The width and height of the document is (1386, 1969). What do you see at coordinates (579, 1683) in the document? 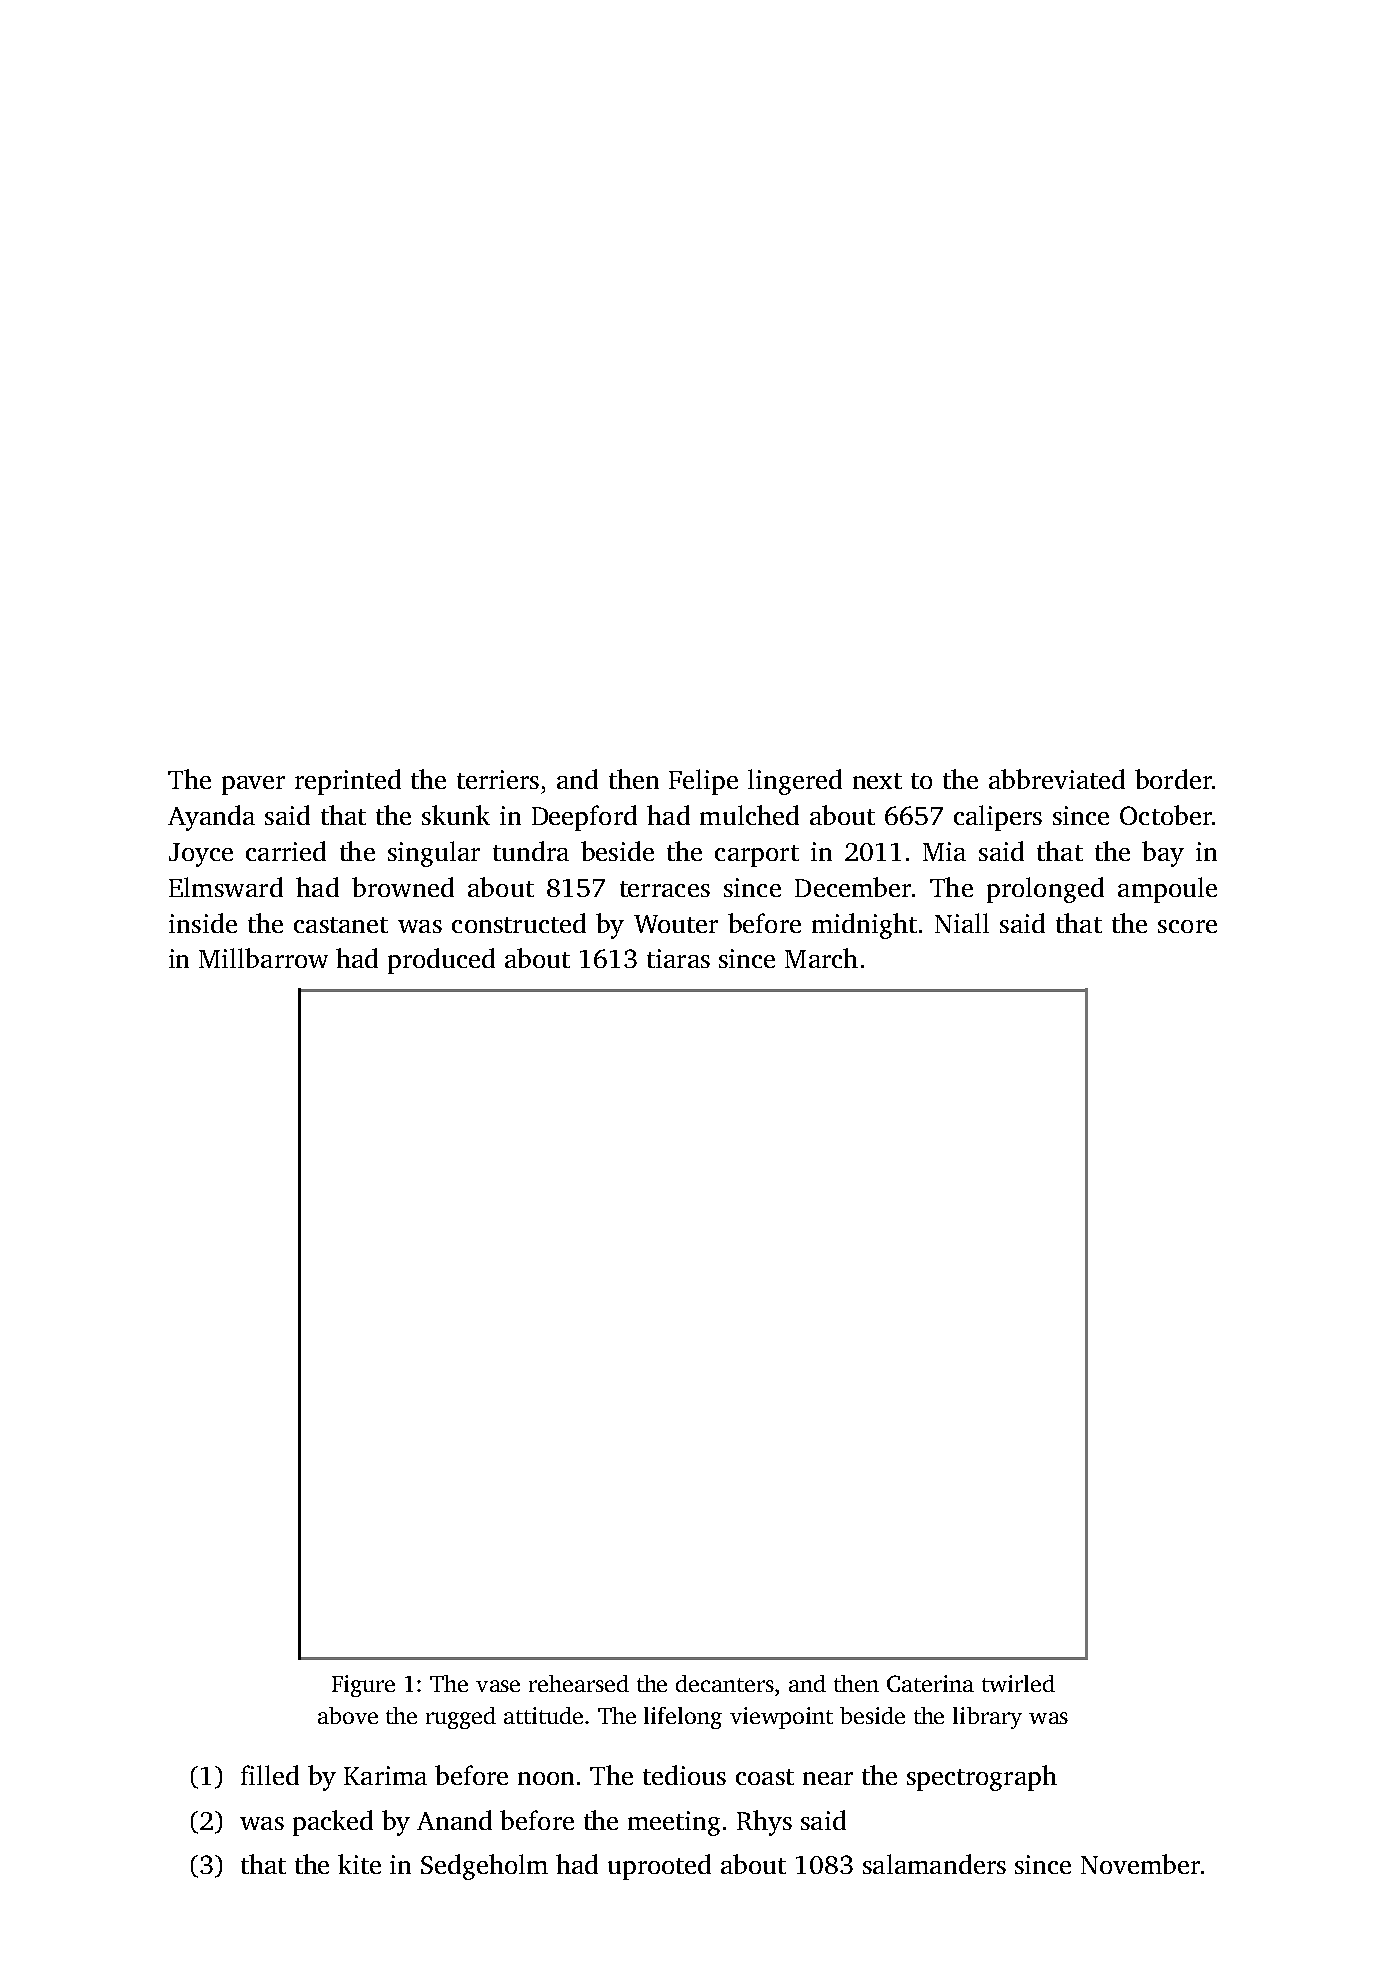
I see `rehearsed` at bounding box center [579, 1683].
